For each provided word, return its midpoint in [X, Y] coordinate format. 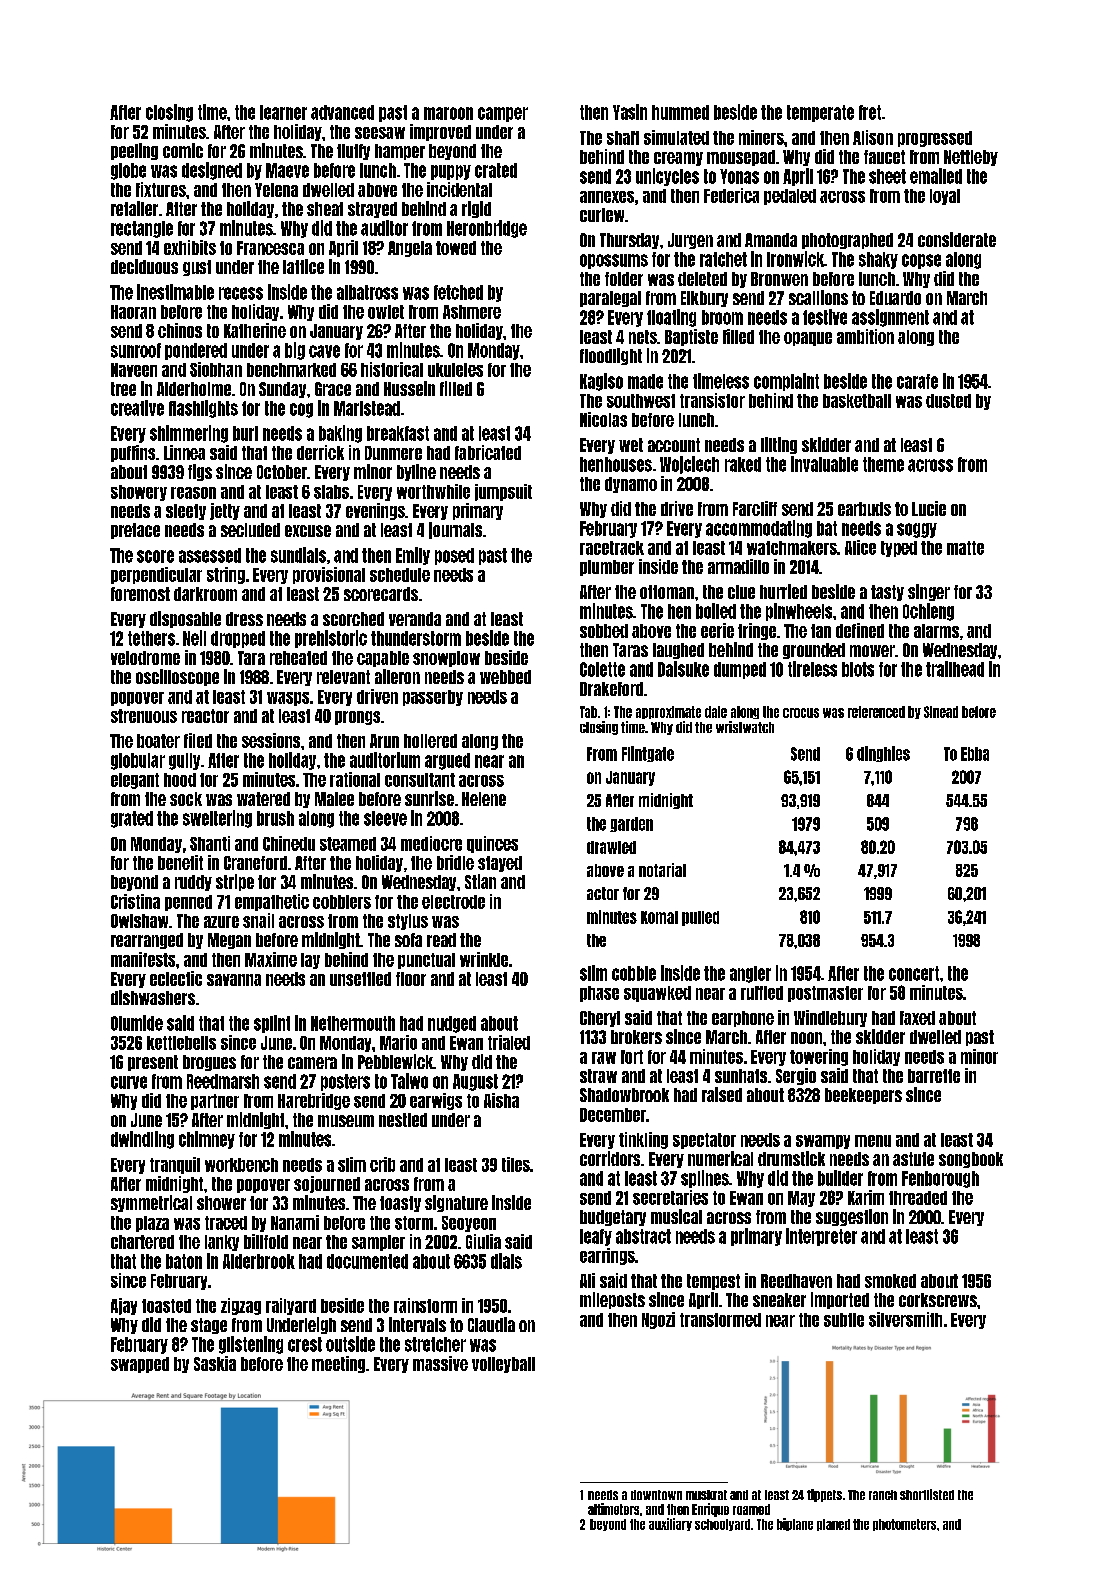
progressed [935, 139]
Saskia [215, 1363]
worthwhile [433, 491]
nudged [452, 1024]
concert [914, 973]
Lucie [929, 508]
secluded [250, 530]
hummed [680, 112]
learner [283, 112]
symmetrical [151, 1203]
